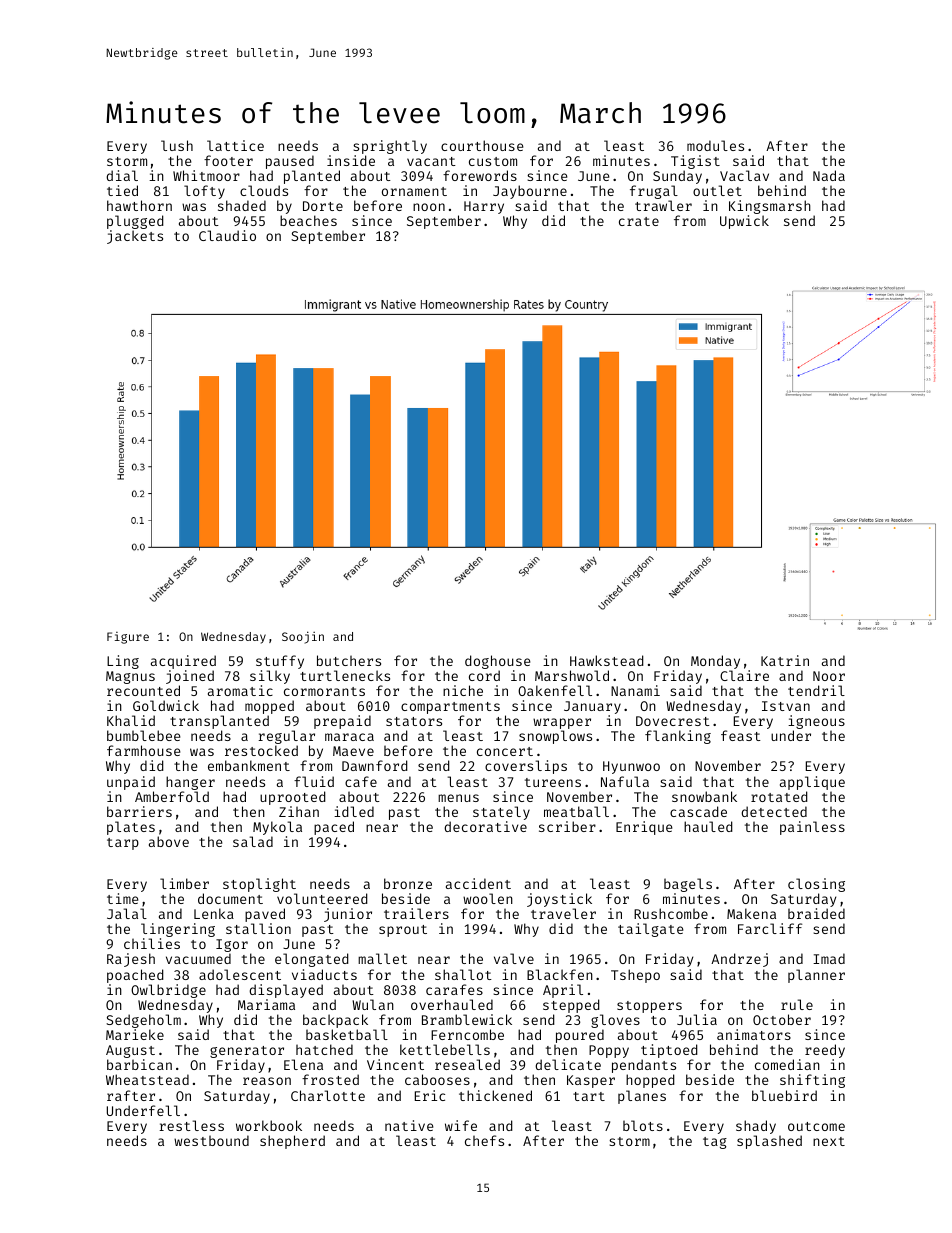  I want to click on courthouse, so click(482, 145).
